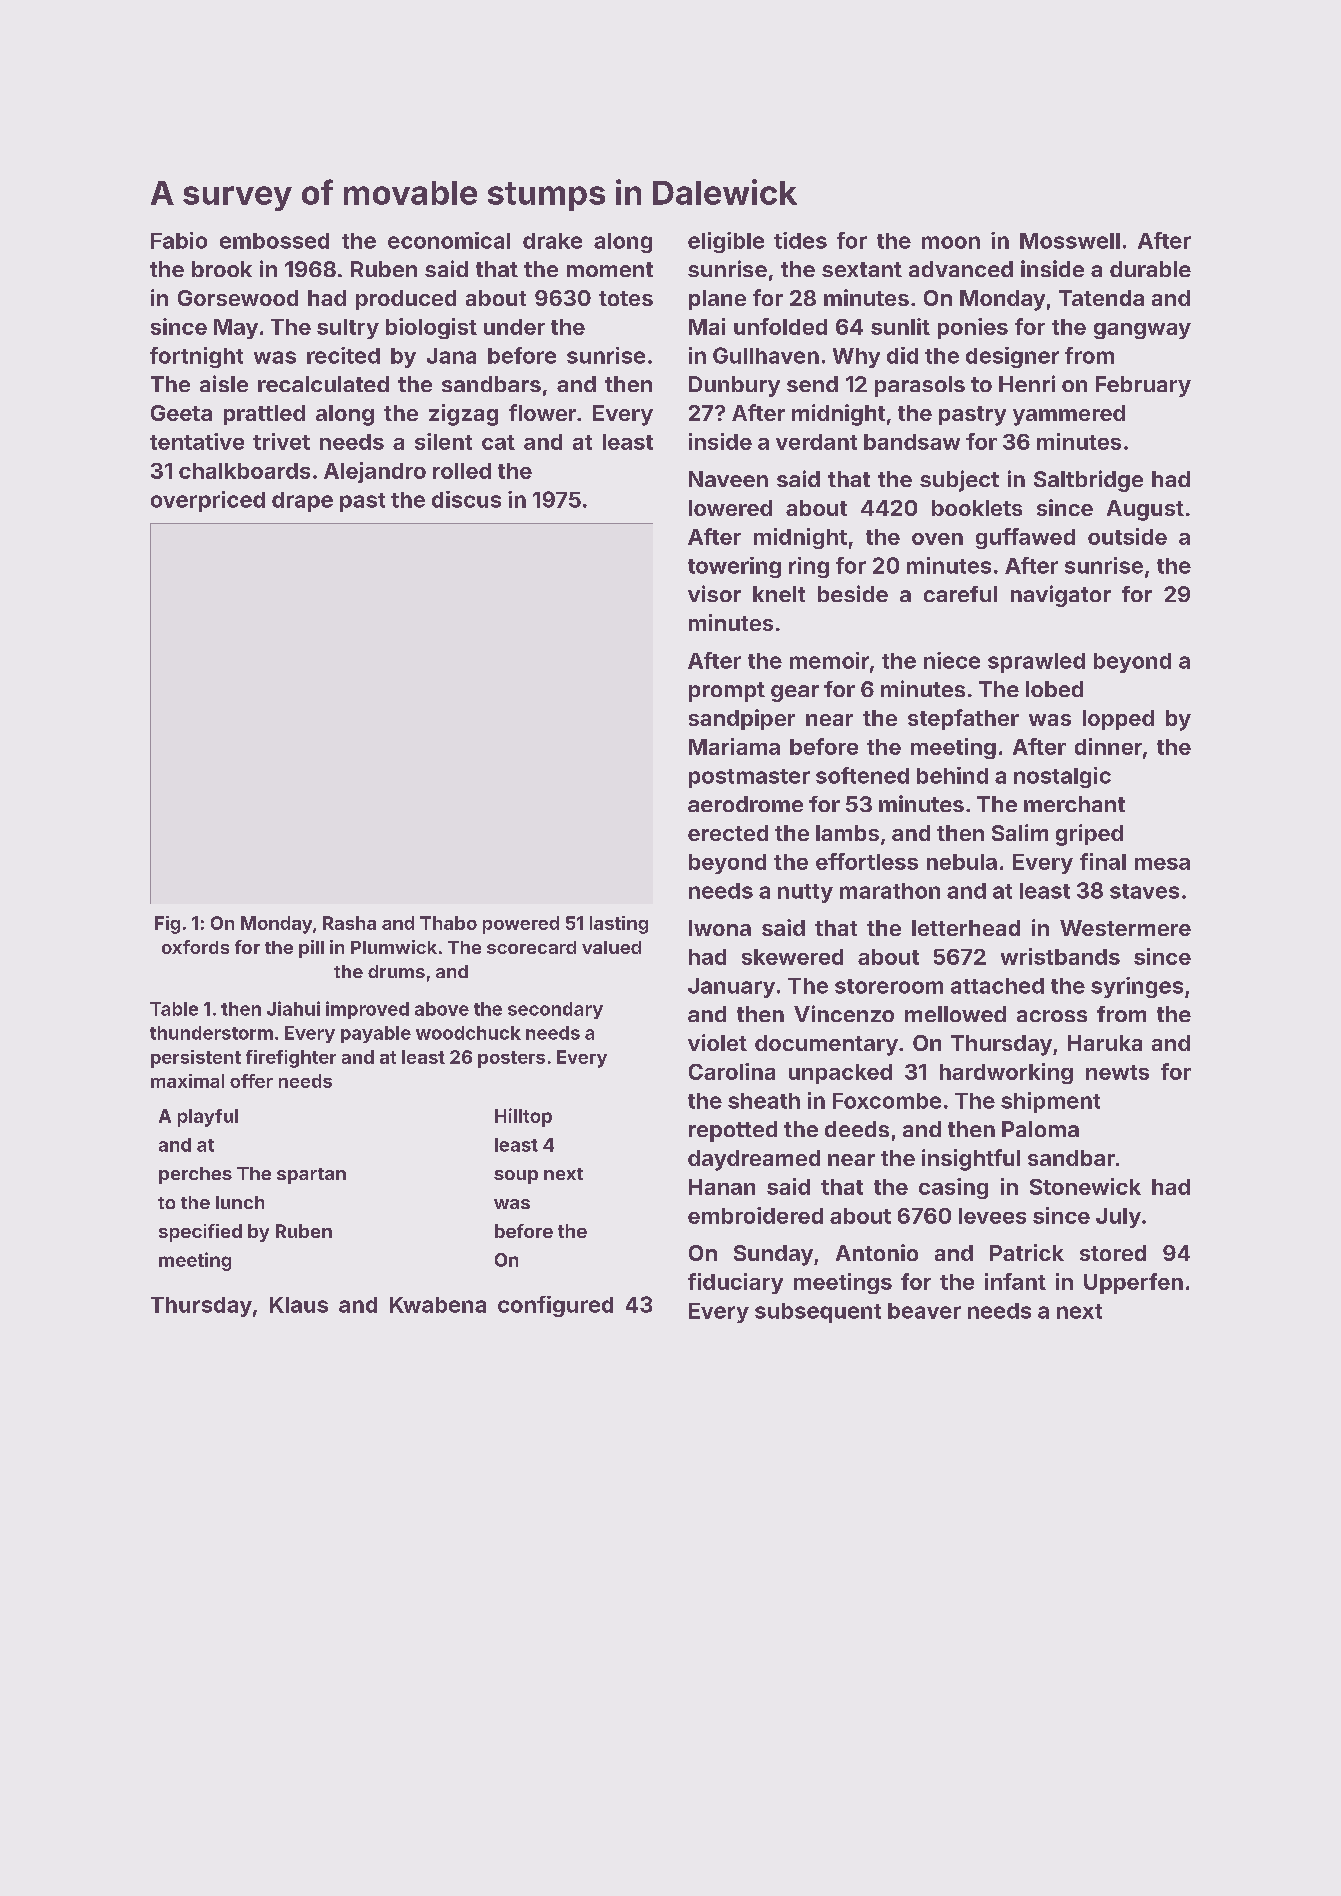 The height and width of the image is (1896, 1341). Describe the element at coordinates (1105, 1043) in the image. I see `Haruka` at that location.
